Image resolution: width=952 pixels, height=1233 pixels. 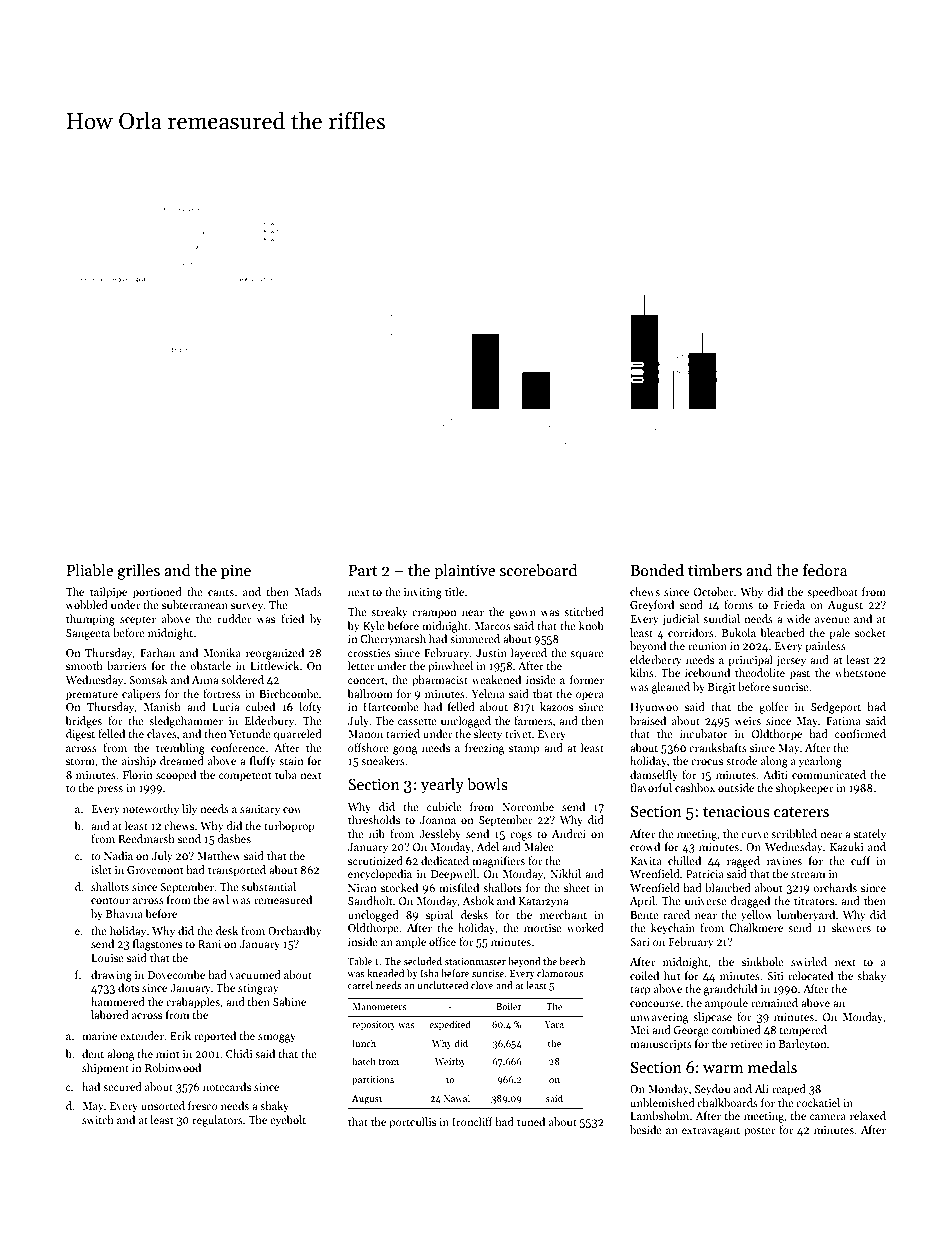 I want to click on fedora, so click(x=825, y=570).
